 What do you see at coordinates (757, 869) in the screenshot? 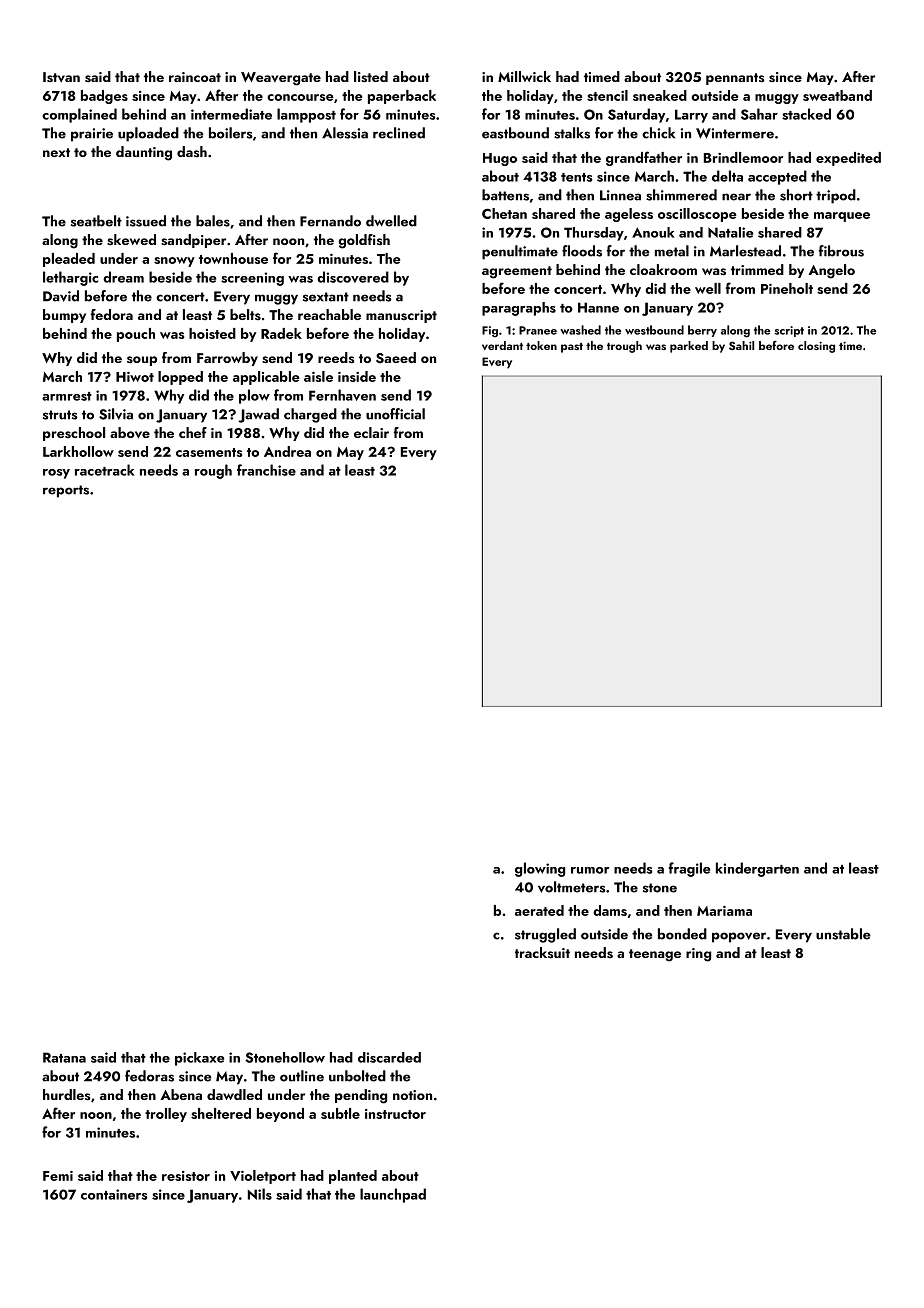
I see `kindergarten` at bounding box center [757, 869].
